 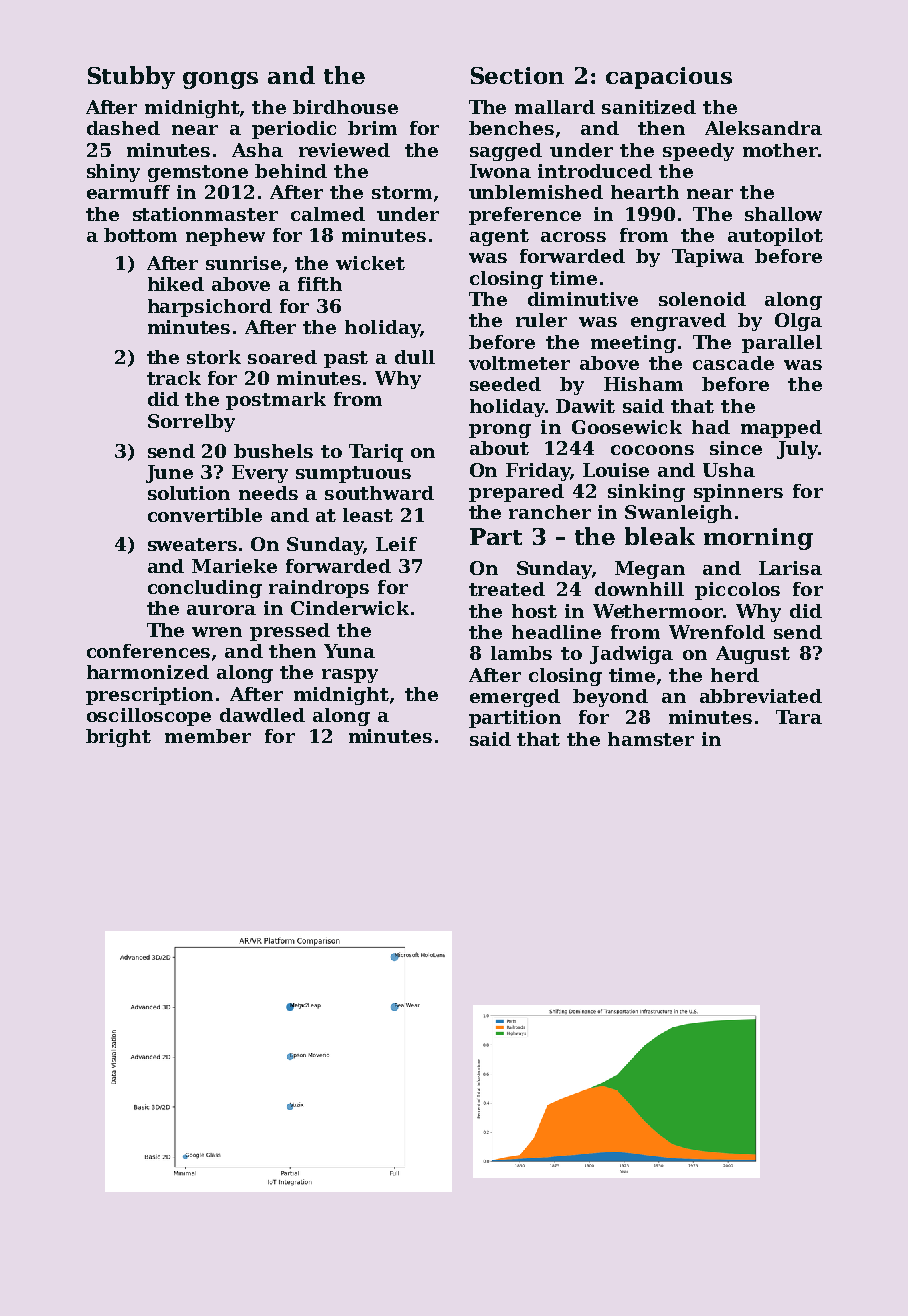 What do you see at coordinates (131, 77) in the image?
I see `Stubby` at bounding box center [131, 77].
